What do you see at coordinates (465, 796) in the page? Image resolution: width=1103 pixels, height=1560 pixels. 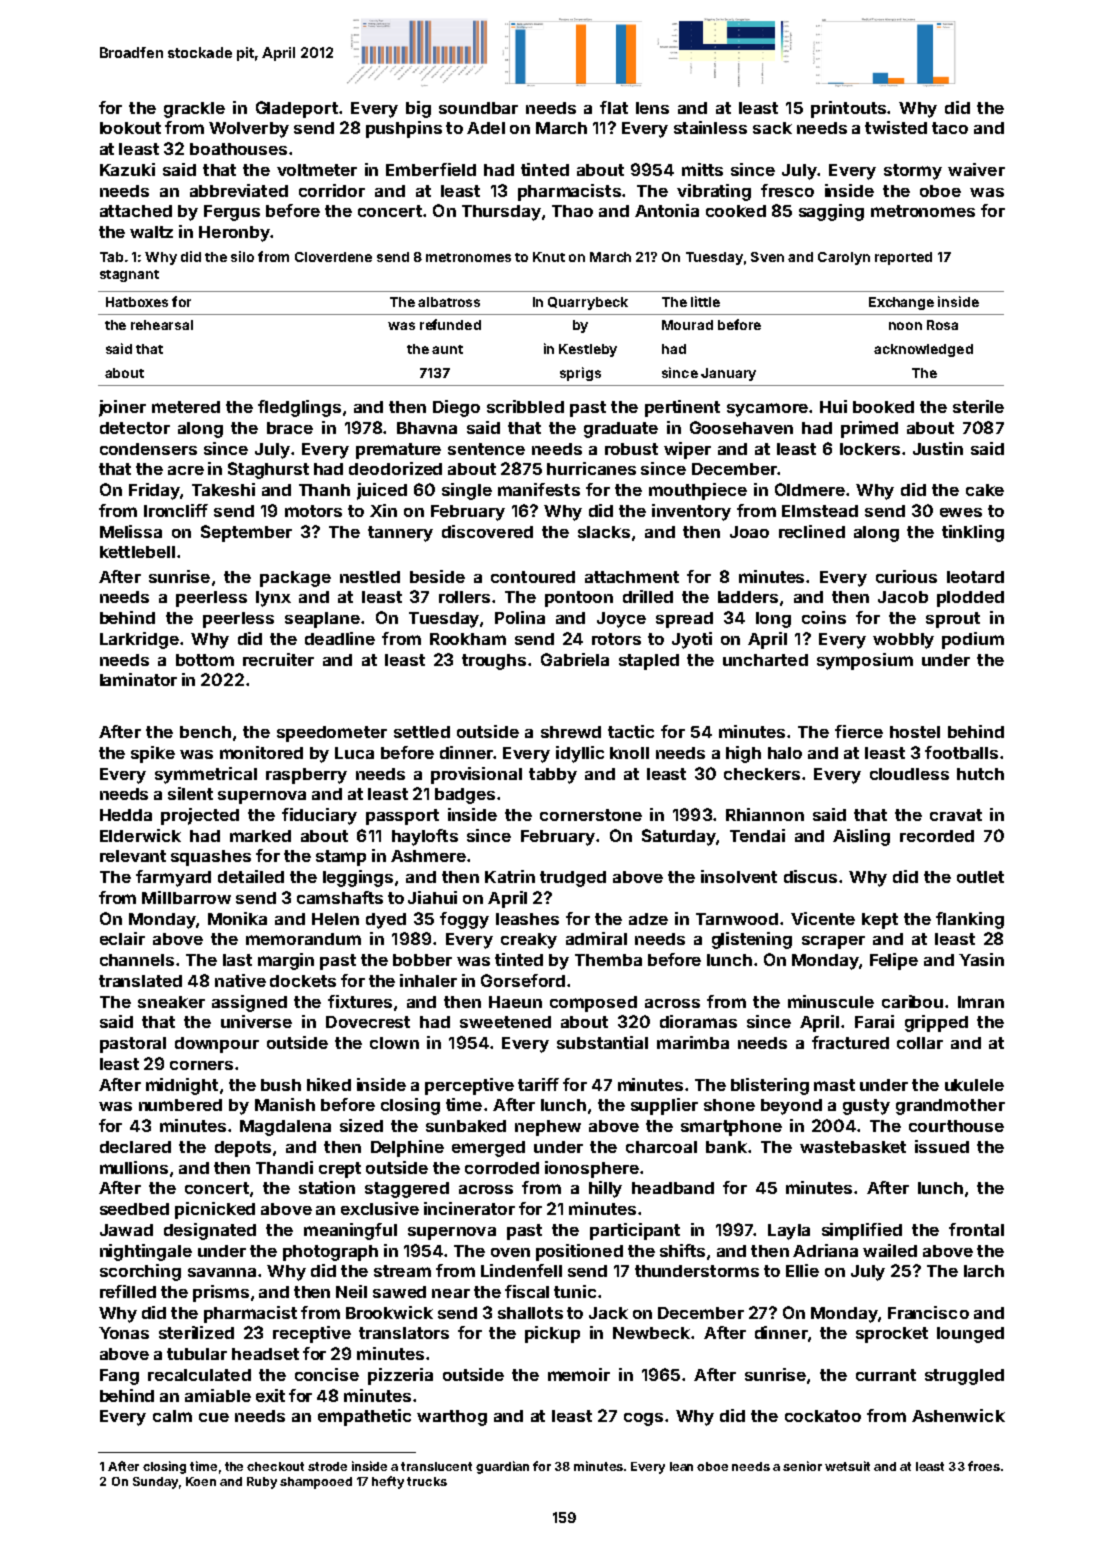 I see `badges` at bounding box center [465, 796].
